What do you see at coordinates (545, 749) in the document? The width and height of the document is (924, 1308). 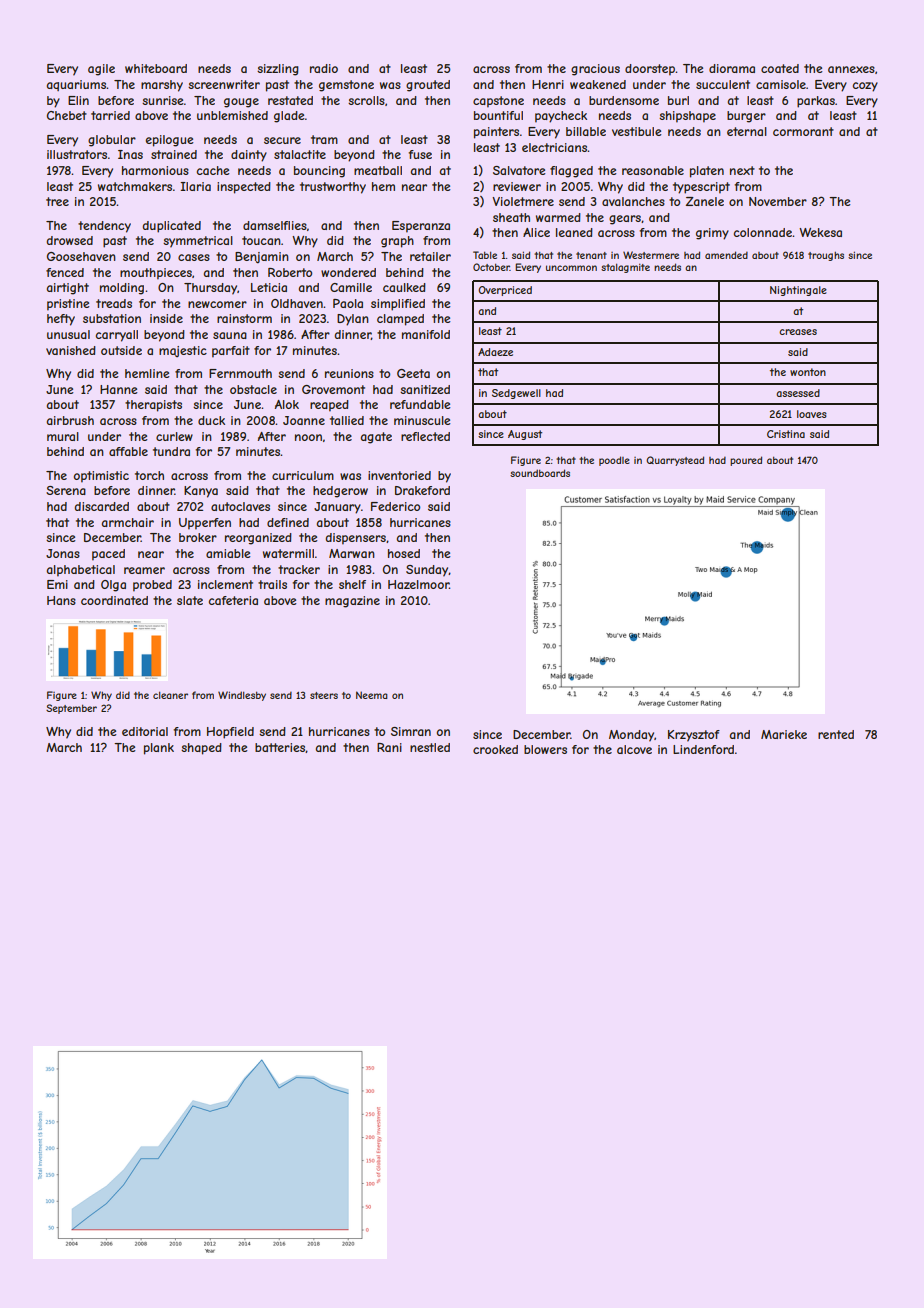 I see `blowers` at bounding box center [545, 749].
